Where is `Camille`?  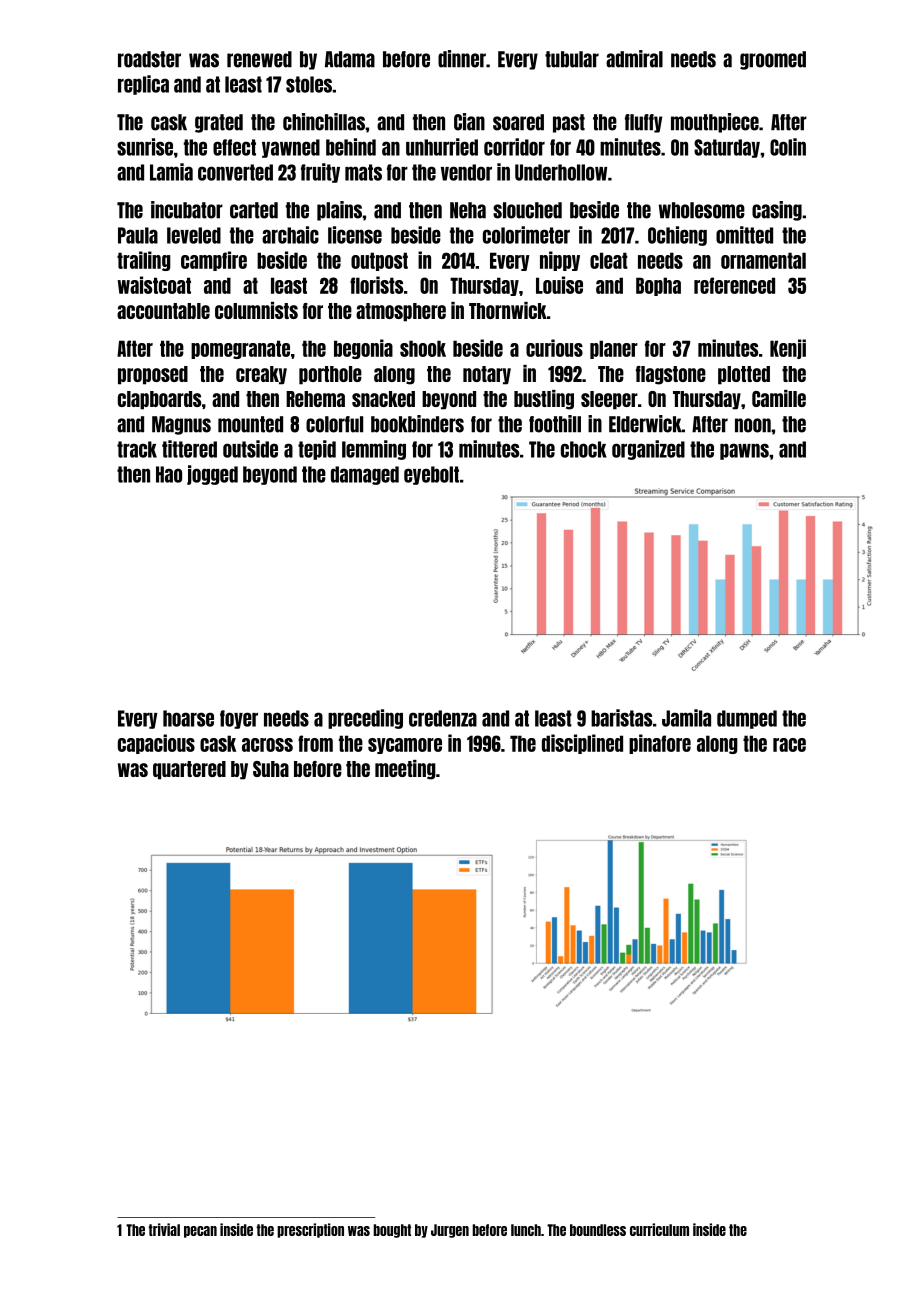 Camille is located at coordinates (779, 398).
